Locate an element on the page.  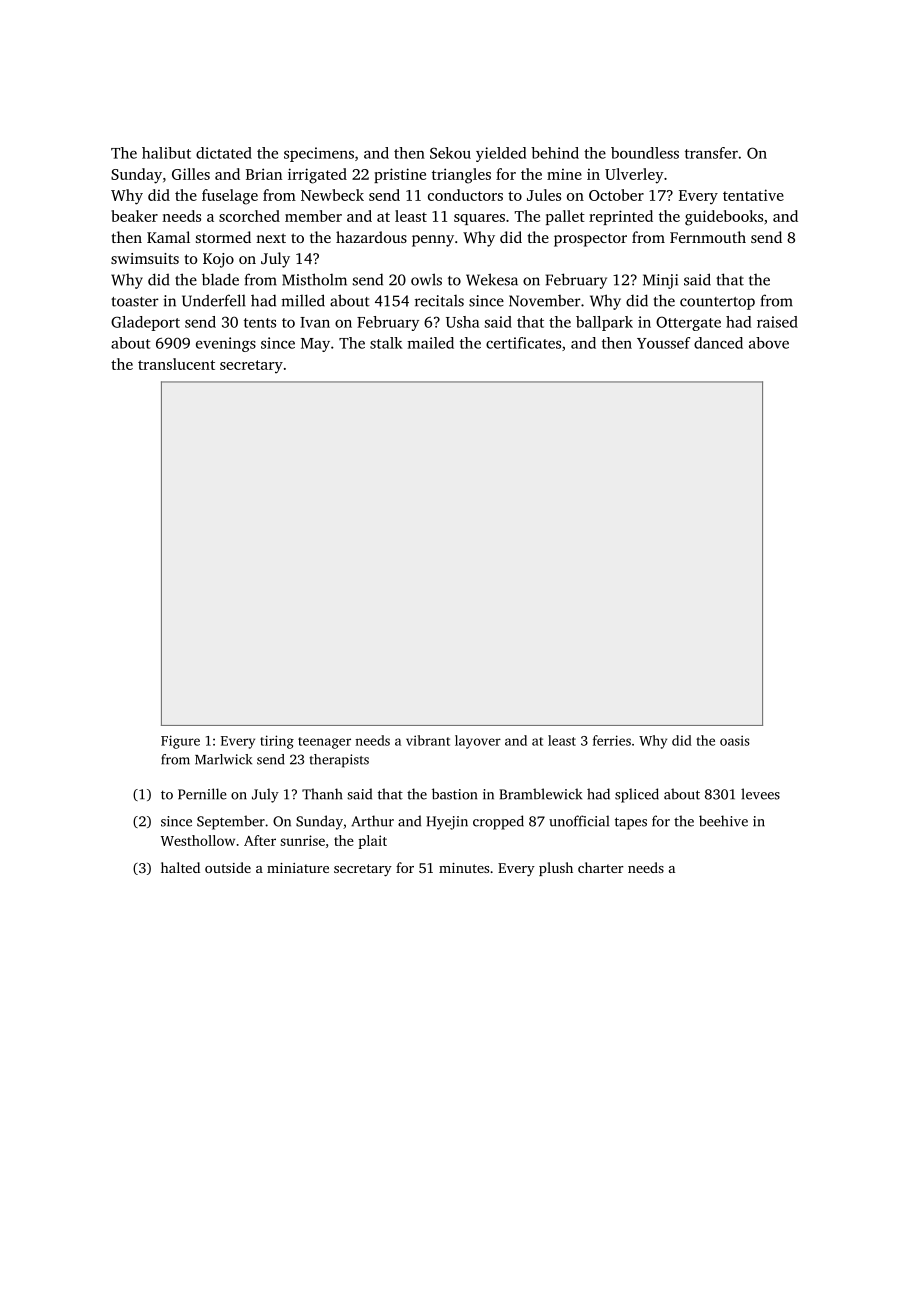
Figure is located at coordinates (180, 742).
